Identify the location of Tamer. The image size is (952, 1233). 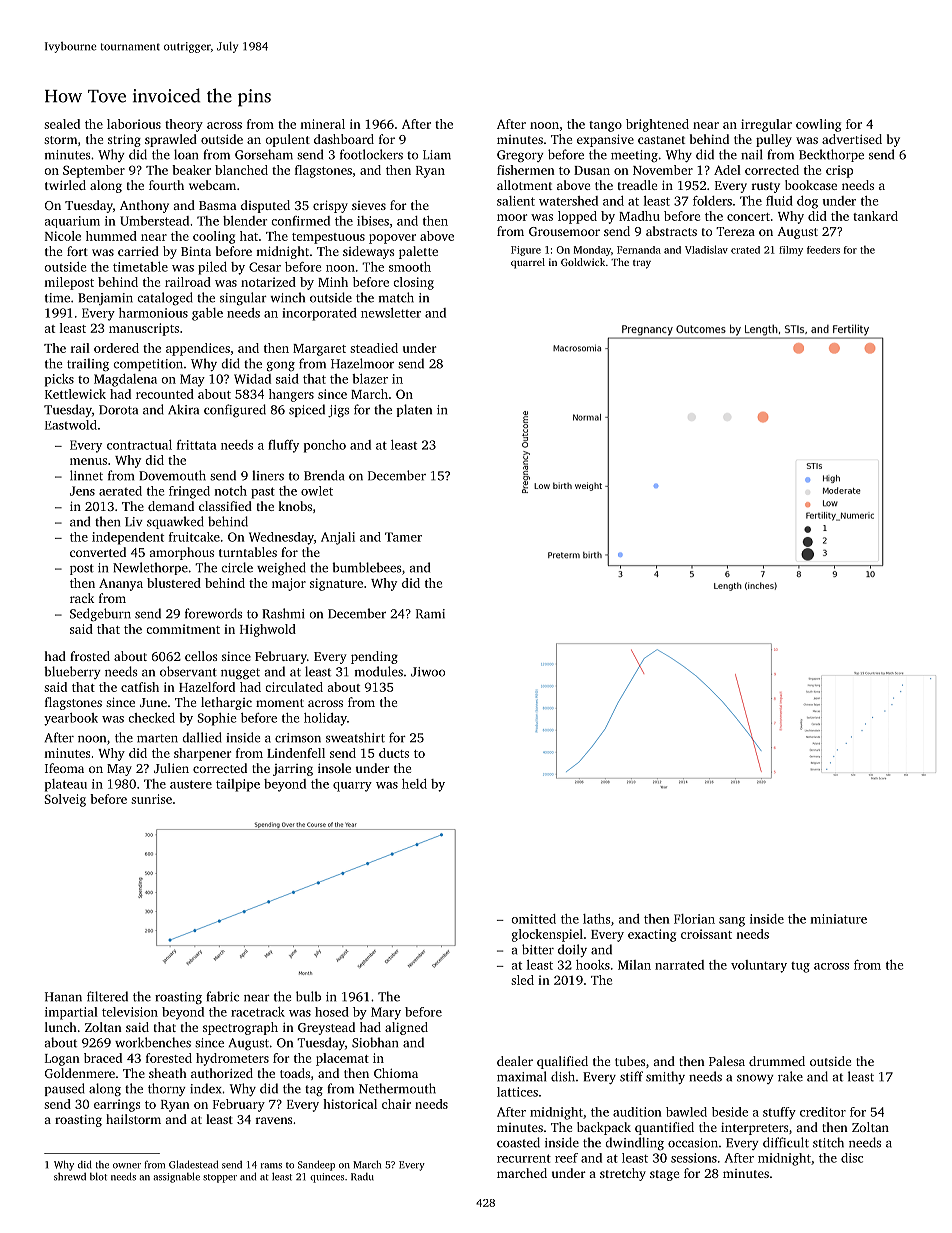
(403, 537).
